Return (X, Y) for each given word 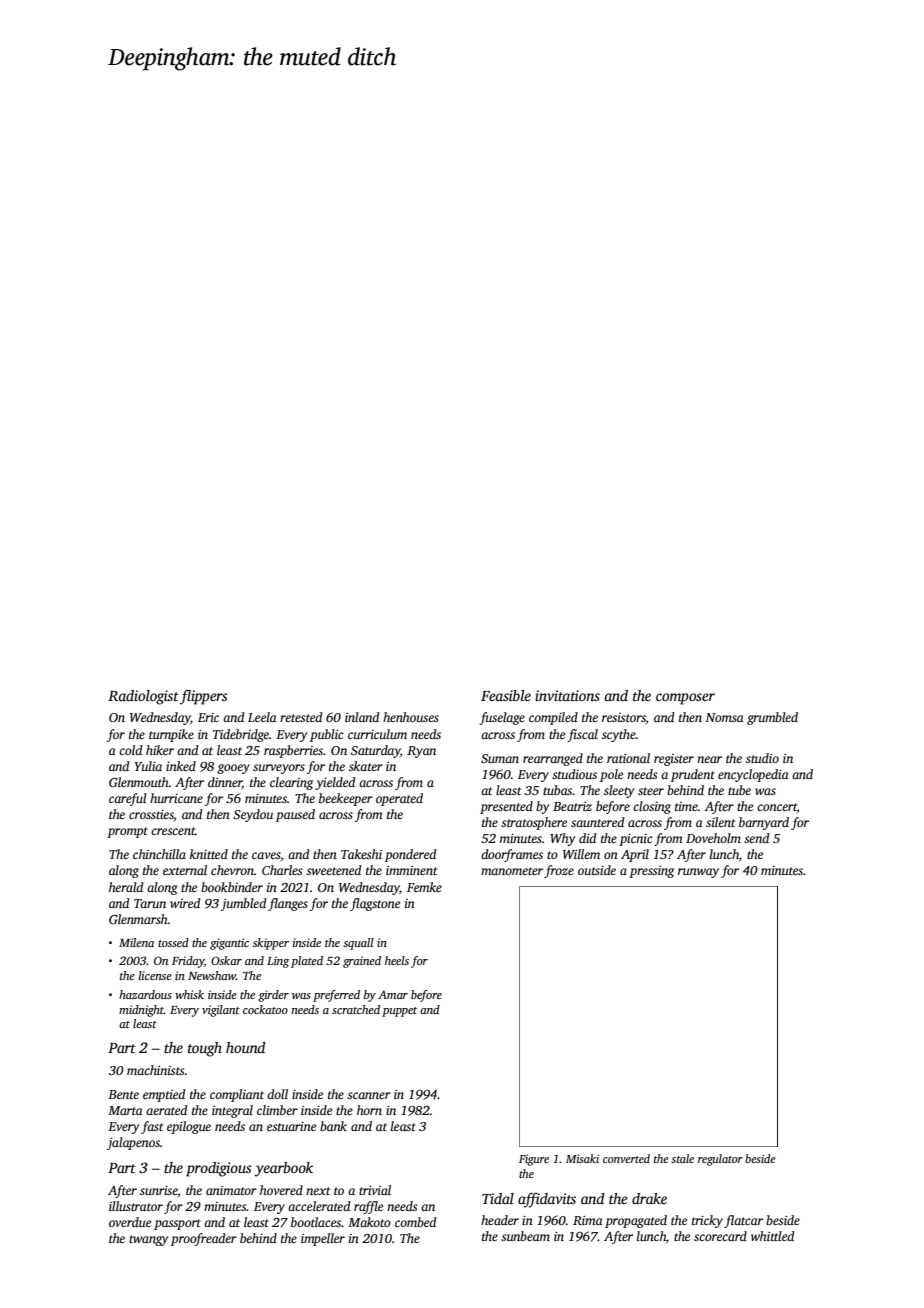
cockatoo (265, 1009)
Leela (262, 717)
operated (399, 799)
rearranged (553, 759)
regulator (720, 1160)
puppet (399, 1012)
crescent (173, 831)
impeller (323, 1239)
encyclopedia (753, 775)
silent (721, 822)
